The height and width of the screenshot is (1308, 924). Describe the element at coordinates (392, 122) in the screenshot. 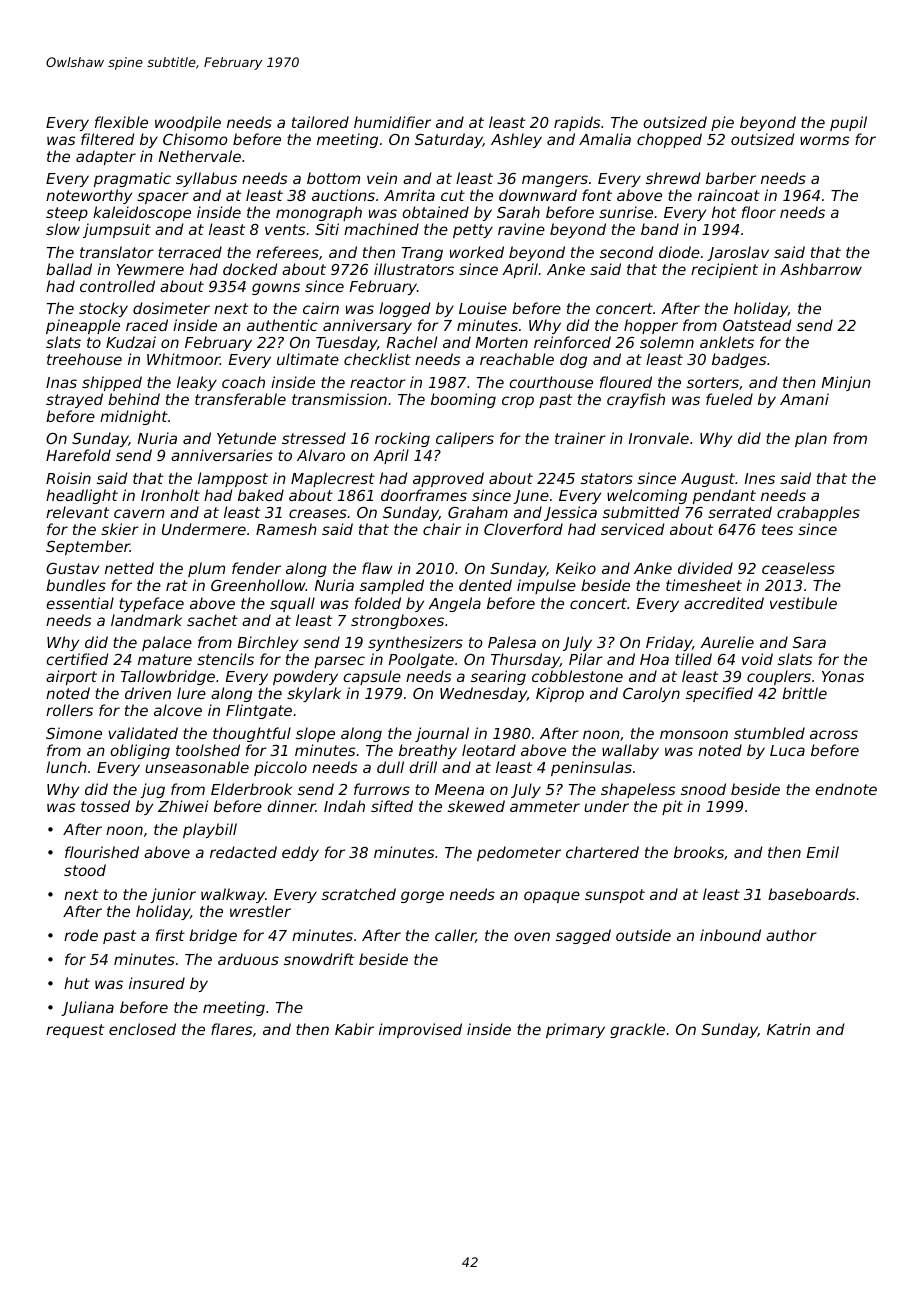

I see `humidifier` at that location.
